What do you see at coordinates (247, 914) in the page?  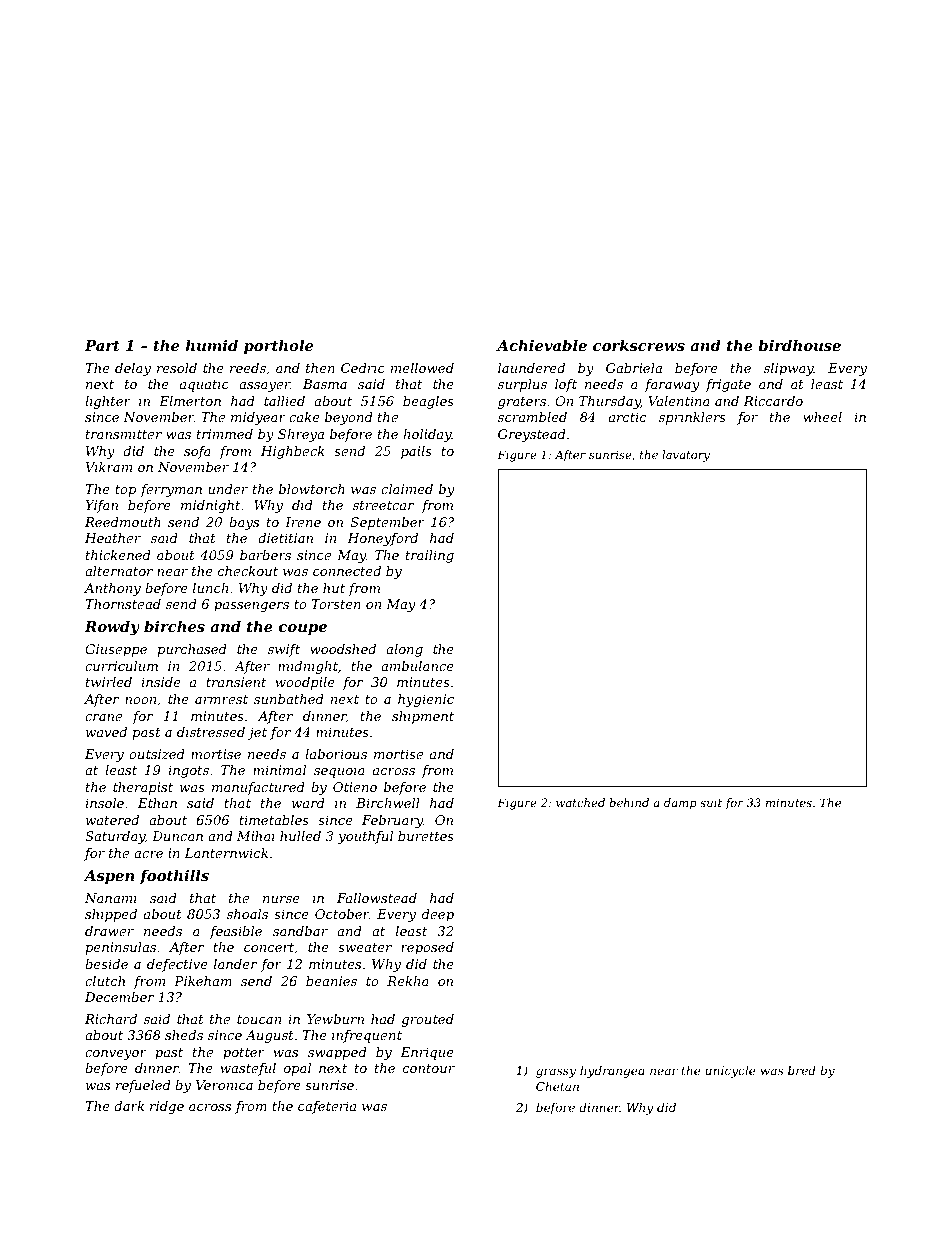 I see `shoals` at bounding box center [247, 914].
